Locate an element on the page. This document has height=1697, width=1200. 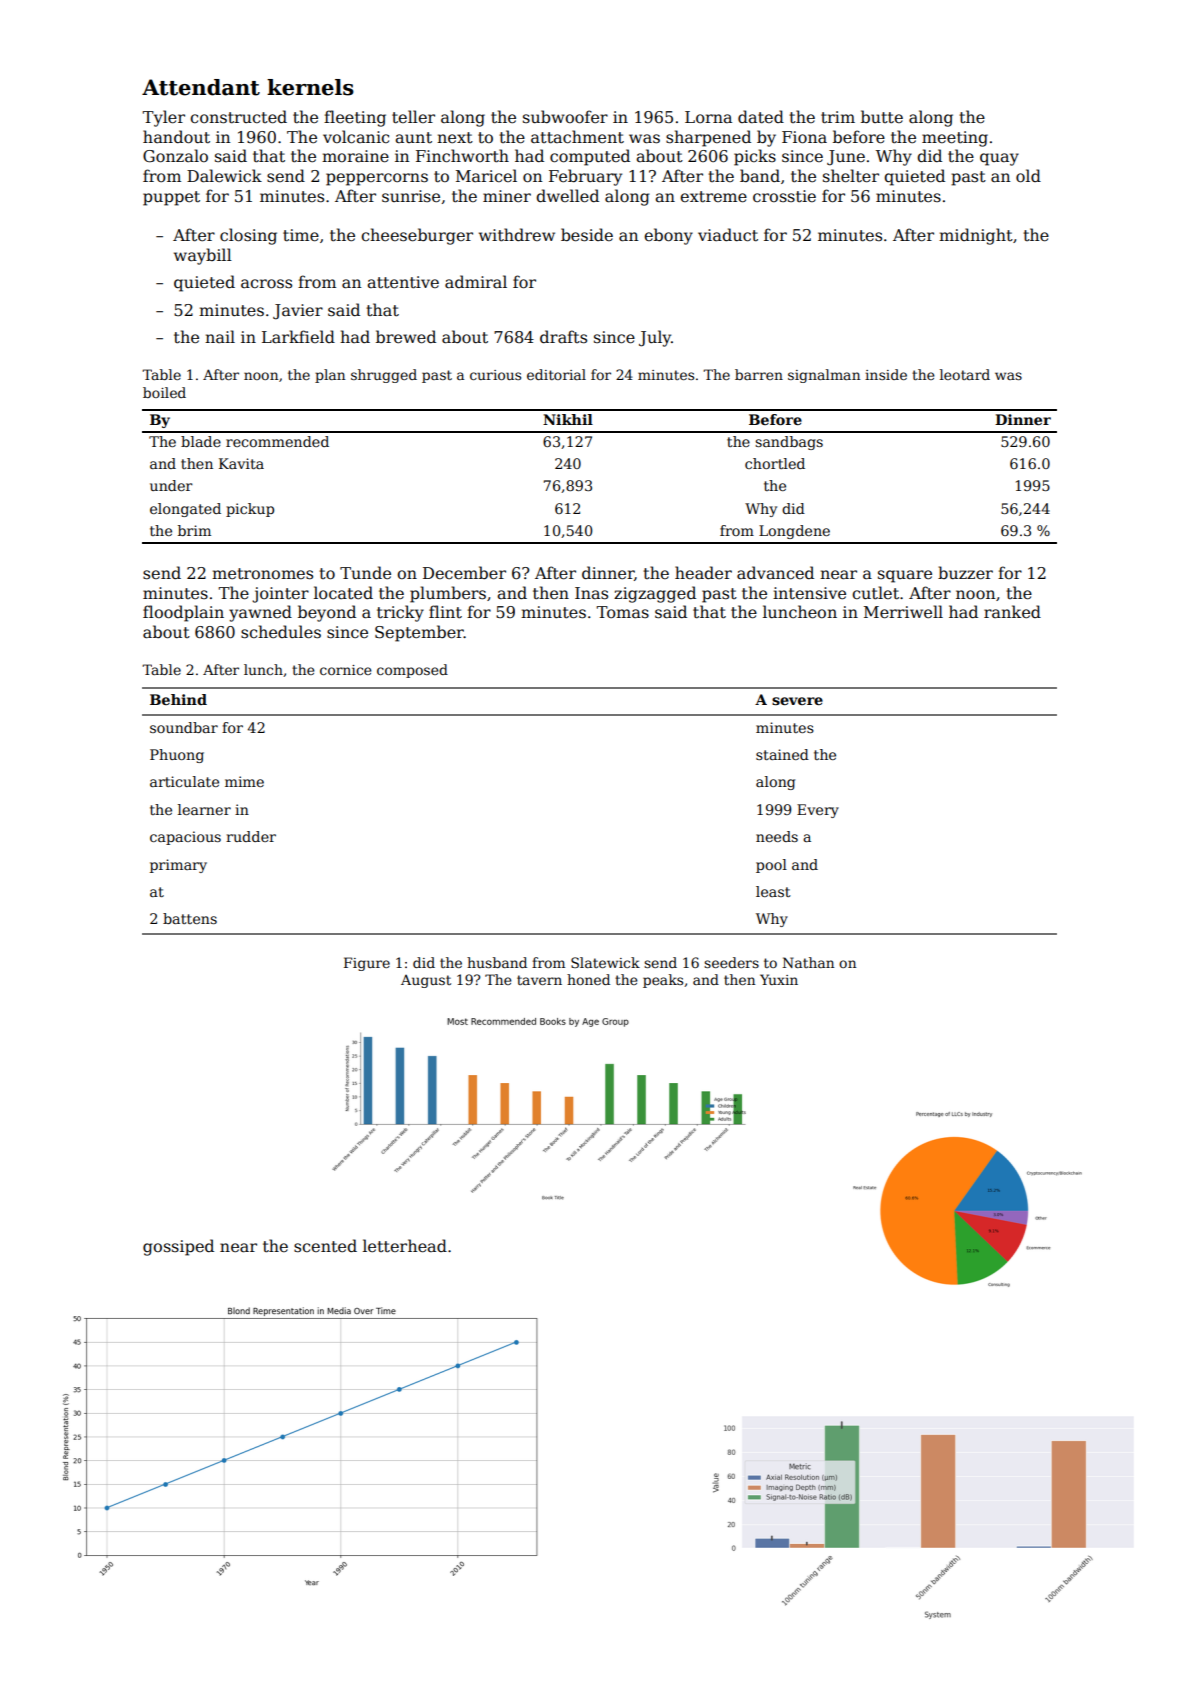
tavern is located at coordinates (539, 980).
